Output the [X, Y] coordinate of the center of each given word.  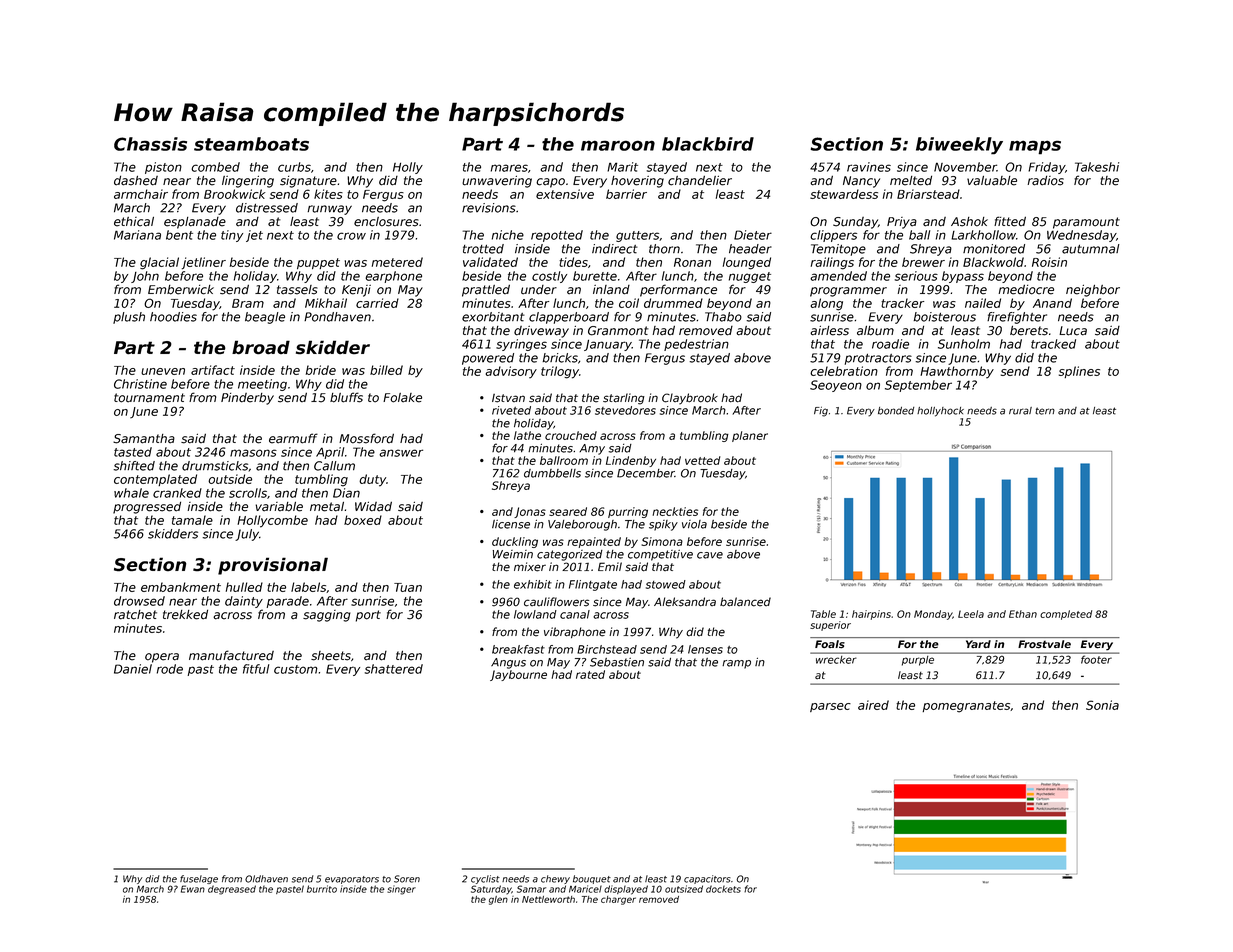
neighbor [1093, 291]
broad [261, 347]
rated [590, 674]
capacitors [707, 879]
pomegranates [966, 707]
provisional [273, 566]
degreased [232, 890]
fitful [256, 669]
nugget [750, 277]
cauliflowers [556, 602]
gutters [637, 236]
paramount [1086, 223]
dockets [723, 889]
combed [215, 167]
